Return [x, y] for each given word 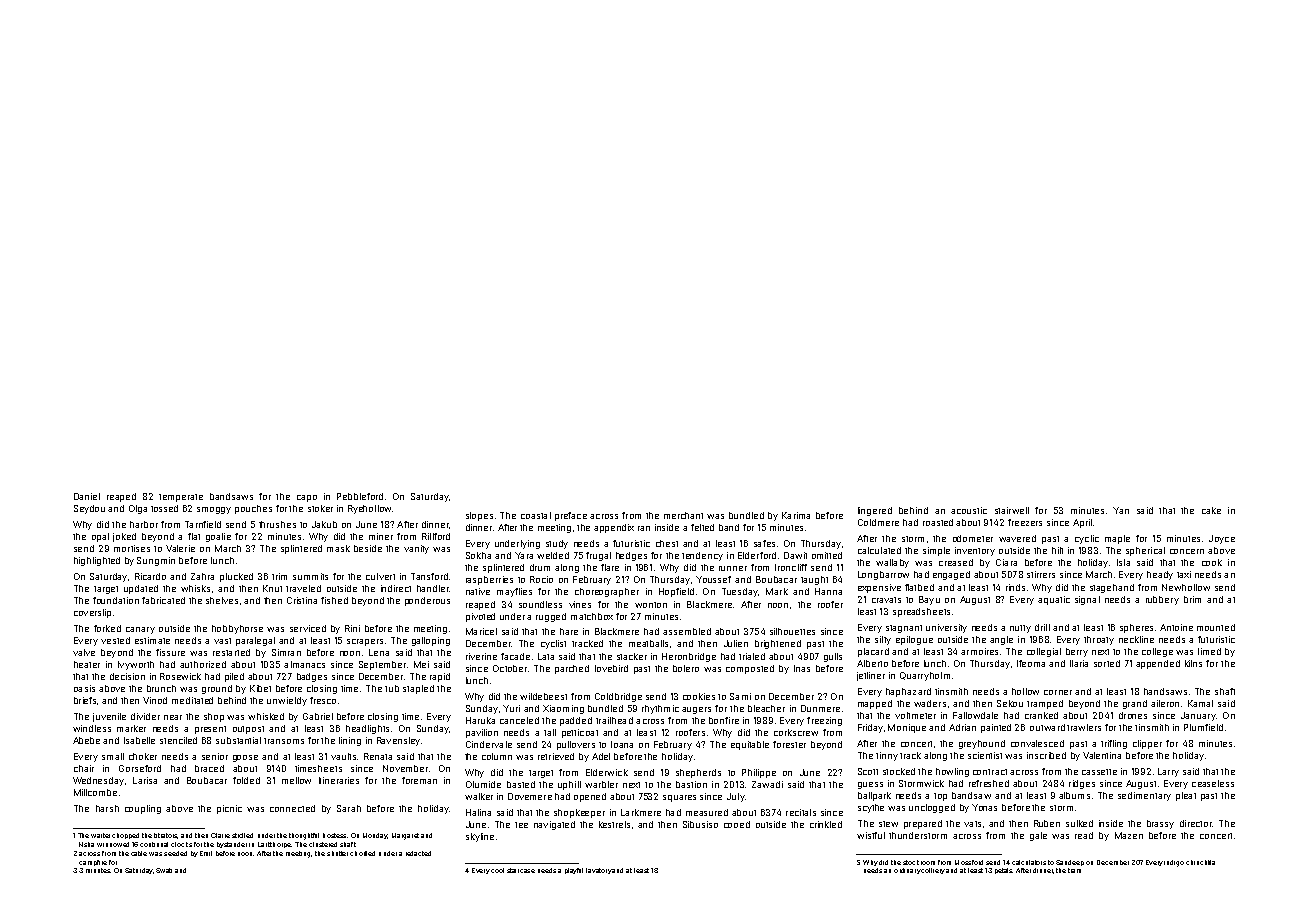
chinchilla [1200, 862]
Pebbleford [360, 496]
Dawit [795, 555]
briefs [85, 700]
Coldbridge [618, 697]
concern [1187, 551]
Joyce [1222, 539]
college [1157, 652]
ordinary [907, 871]
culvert [380, 576]
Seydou [89, 509]
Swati [164, 870]
